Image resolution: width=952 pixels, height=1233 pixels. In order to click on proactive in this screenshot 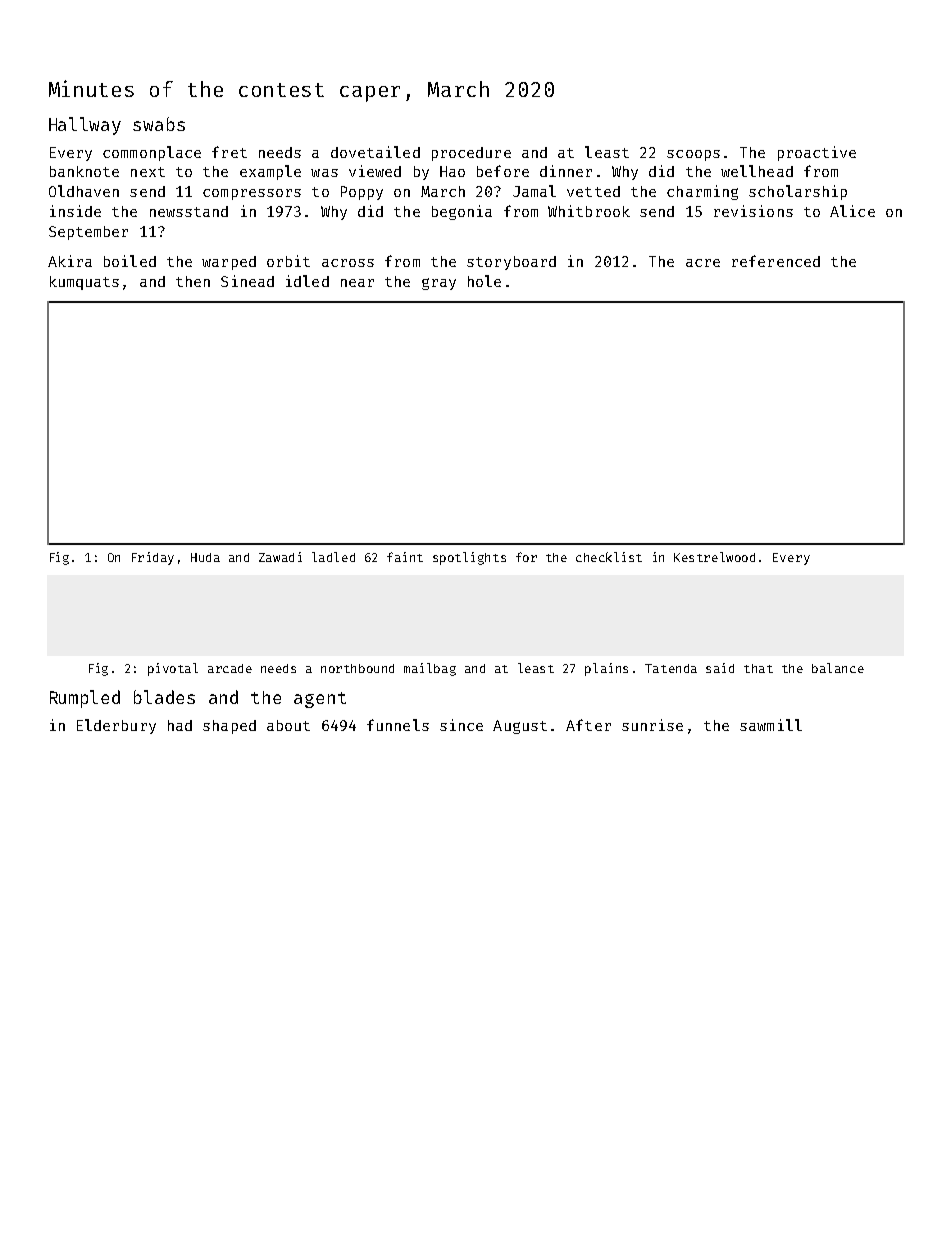, I will do `click(817, 153)`.
